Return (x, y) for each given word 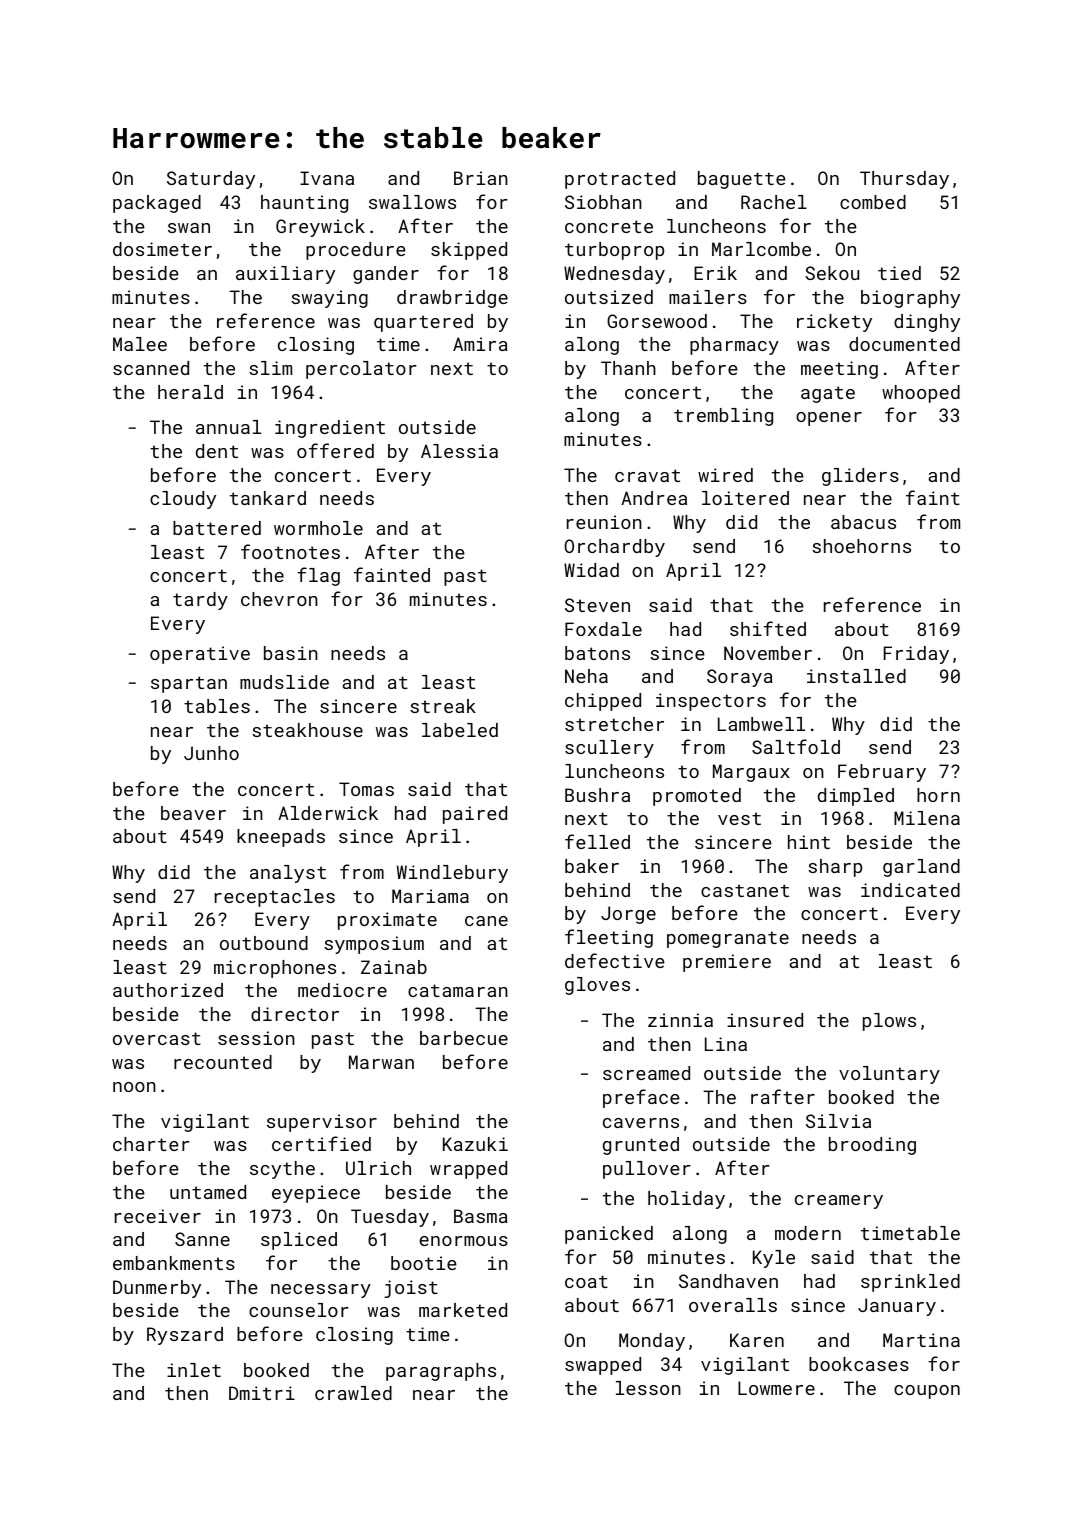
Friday (916, 655)
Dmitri (262, 1393)
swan (189, 228)
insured (765, 1020)
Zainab (394, 967)
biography (910, 299)
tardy (200, 601)
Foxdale (603, 629)
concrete (609, 226)
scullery (609, 749)
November (768, 653)
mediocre (342, 990)
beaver (193, 813)
